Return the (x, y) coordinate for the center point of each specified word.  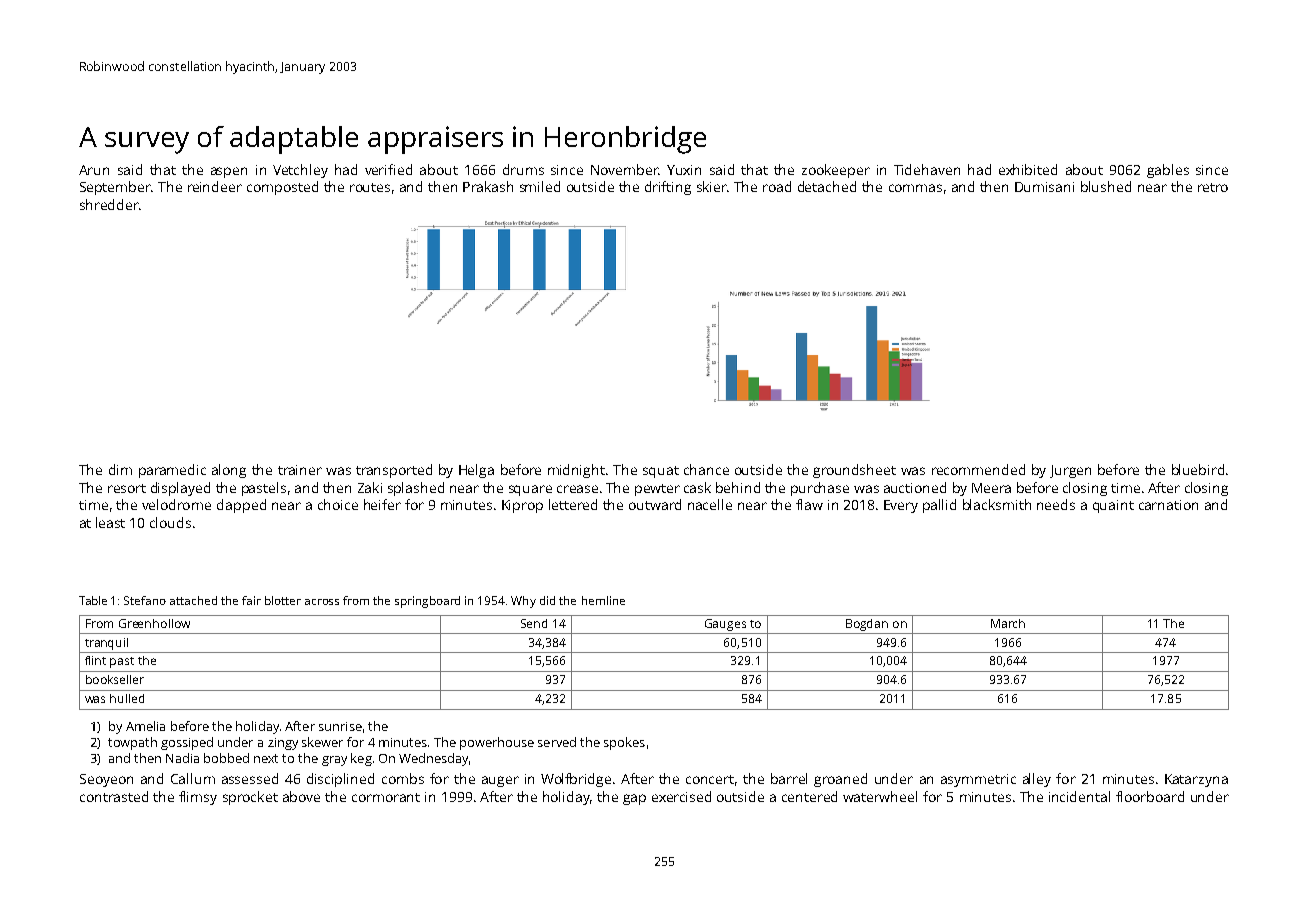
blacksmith (997, 504)
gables (1168, 171)
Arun (94, 170)
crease (577, 489)
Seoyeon (106, 780)
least (110, 522)
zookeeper (836, 171)
